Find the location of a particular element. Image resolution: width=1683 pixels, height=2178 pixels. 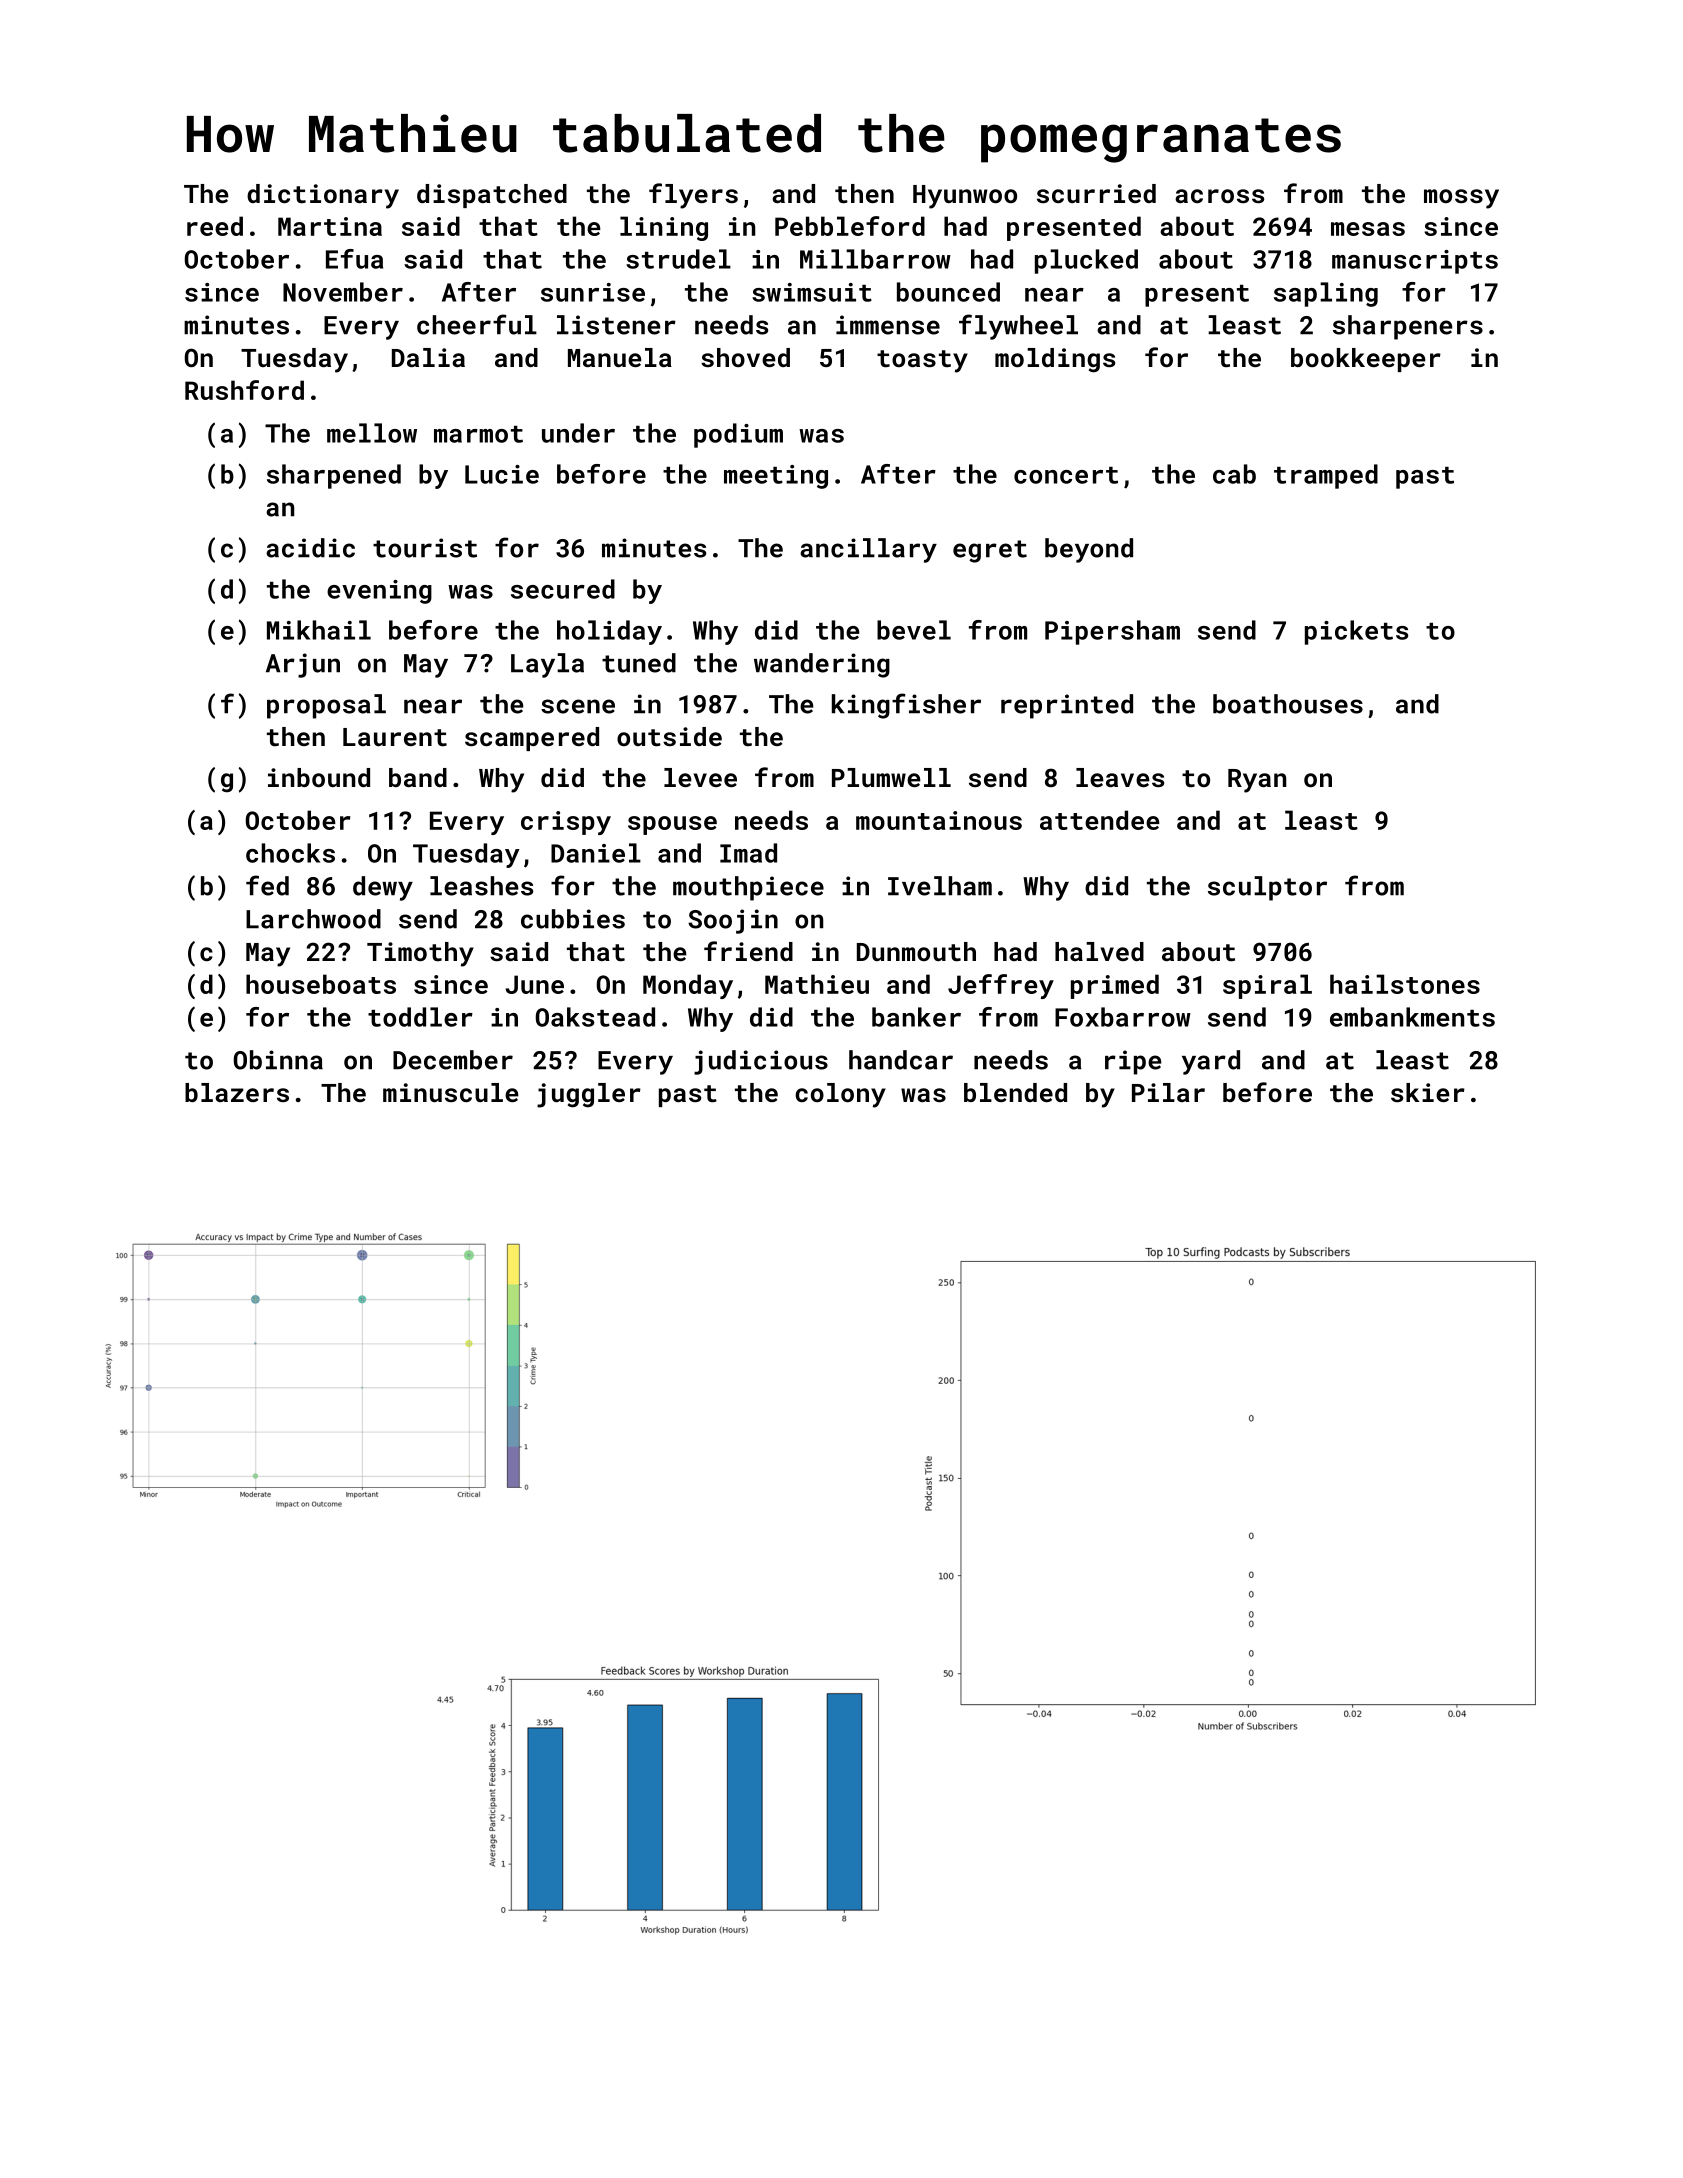

minuscule is located at coordinates (451, 1092).
